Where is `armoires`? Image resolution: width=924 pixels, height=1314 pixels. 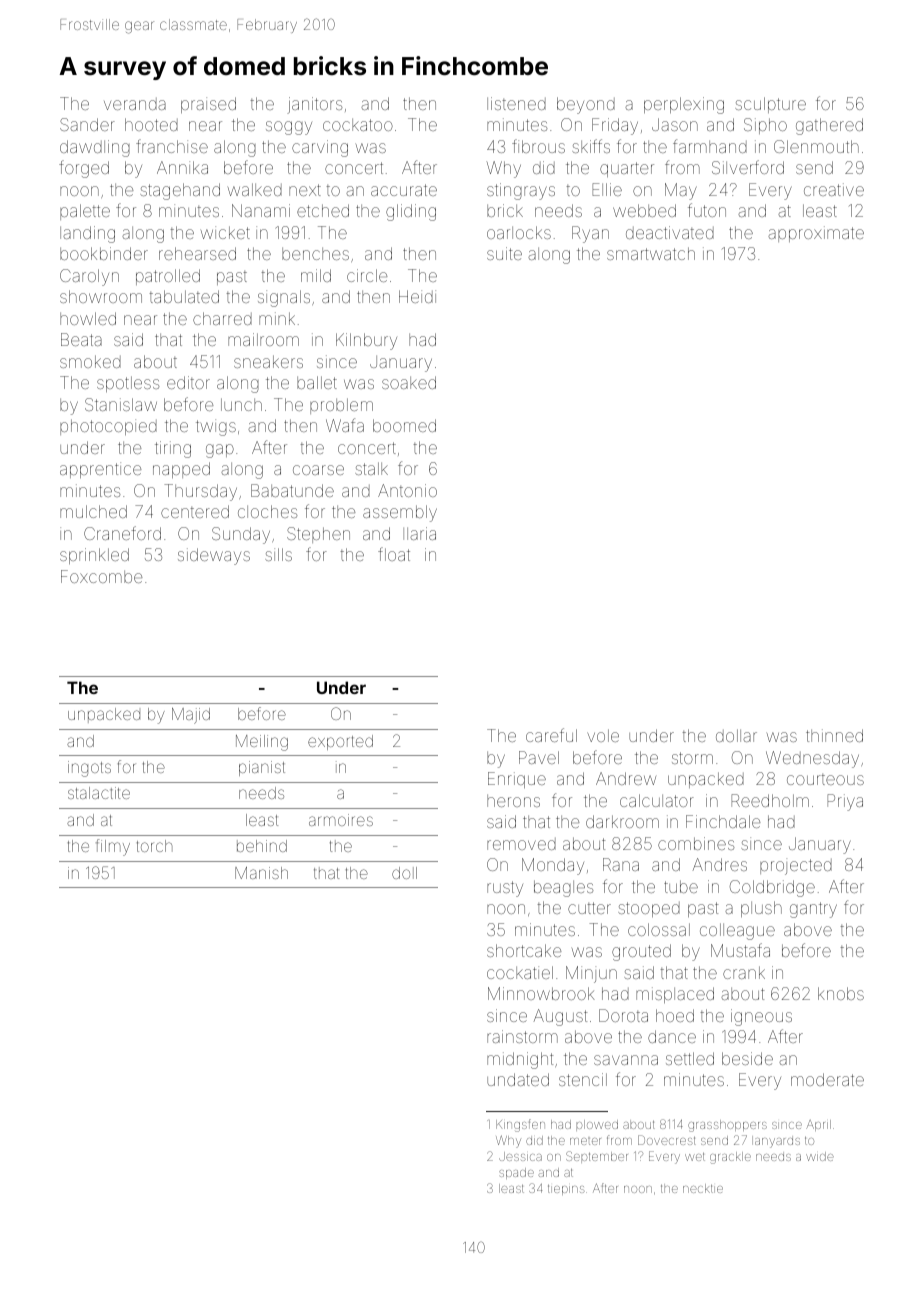
armoires is located at coordinates (341, 820).
